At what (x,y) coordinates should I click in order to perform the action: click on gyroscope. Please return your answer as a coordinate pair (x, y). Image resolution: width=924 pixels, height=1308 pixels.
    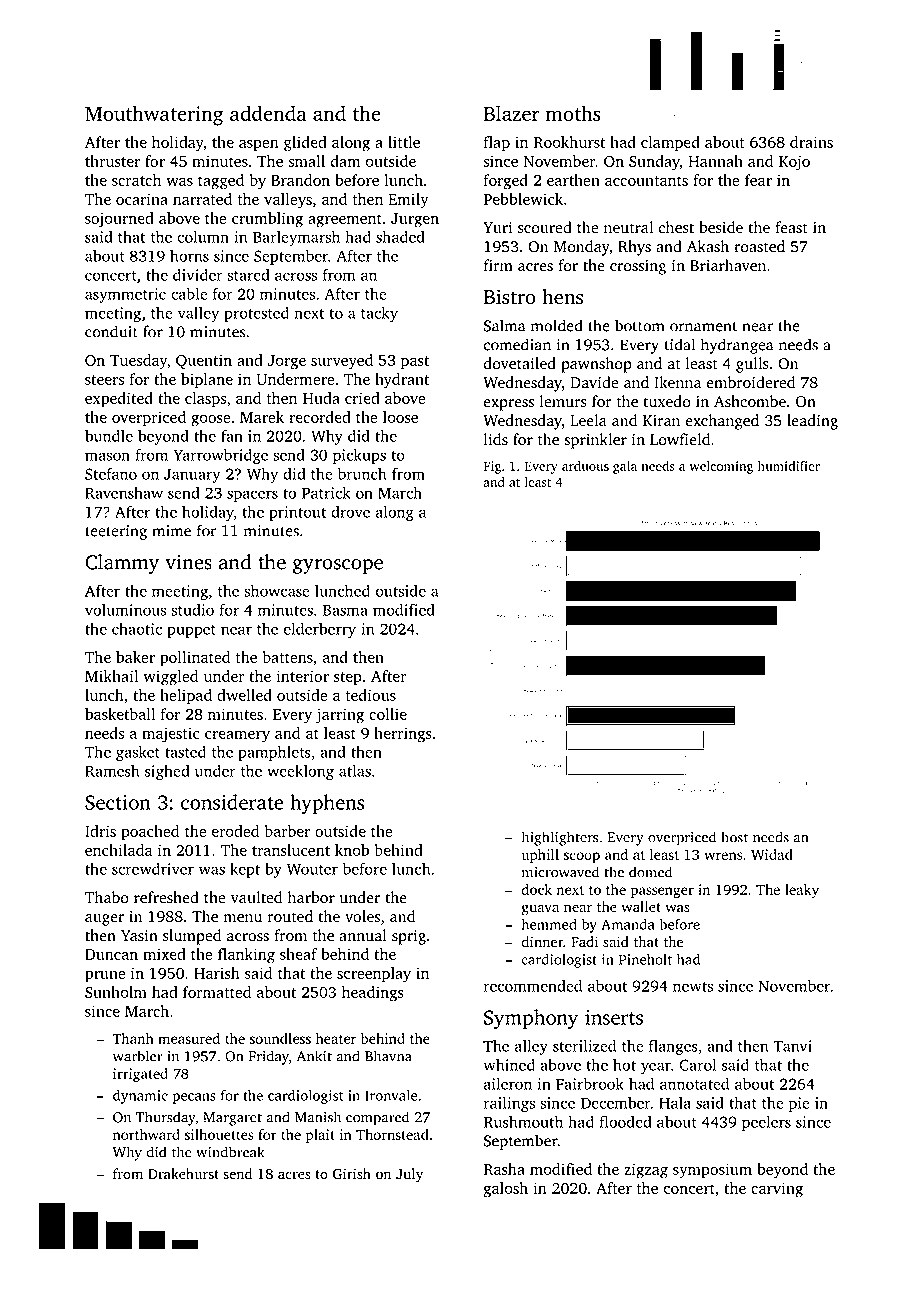
    Looking at the image, I should click on (338, 566).
